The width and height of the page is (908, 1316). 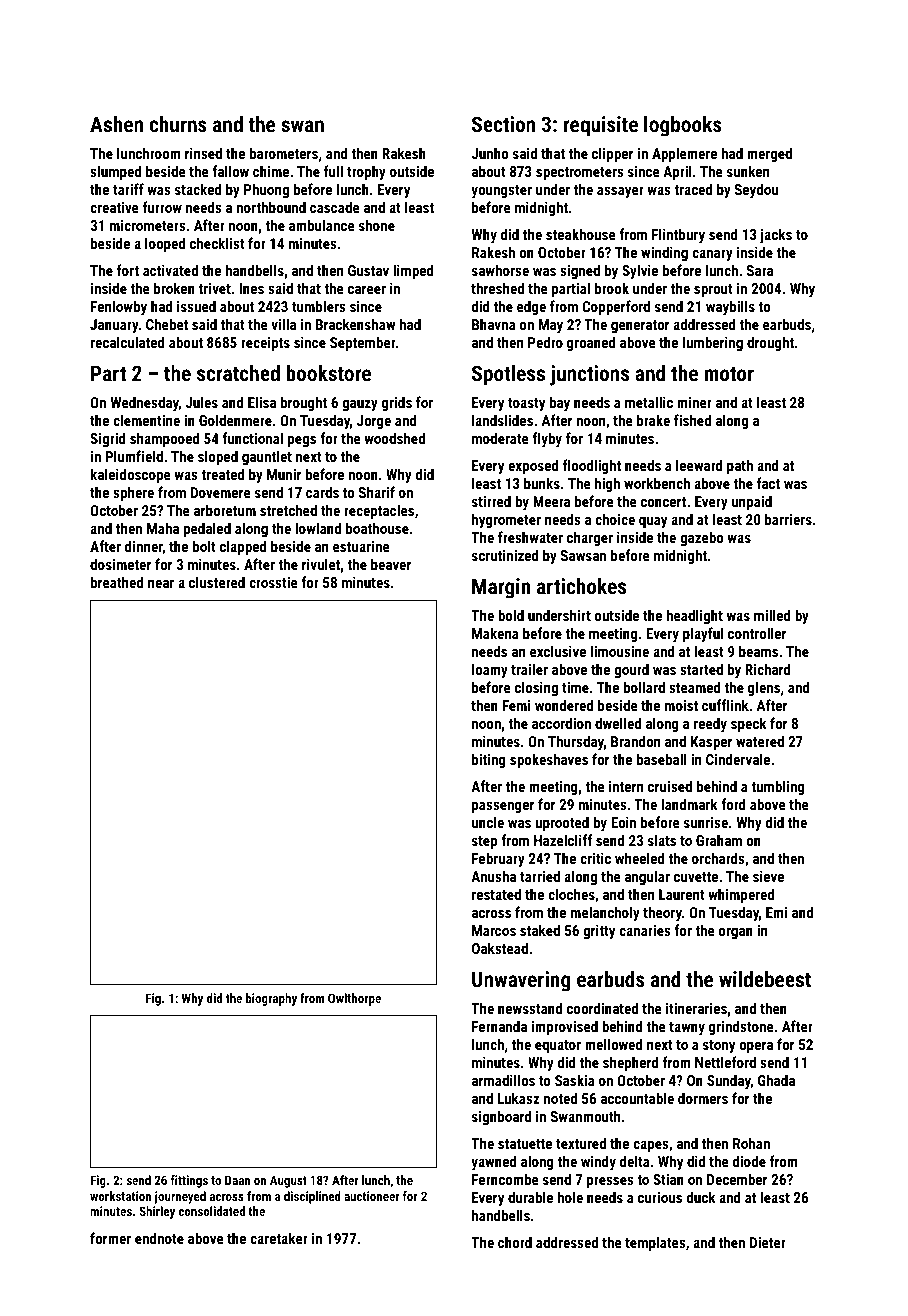 I want to click on Chebet, so click(x=167, y=324).
